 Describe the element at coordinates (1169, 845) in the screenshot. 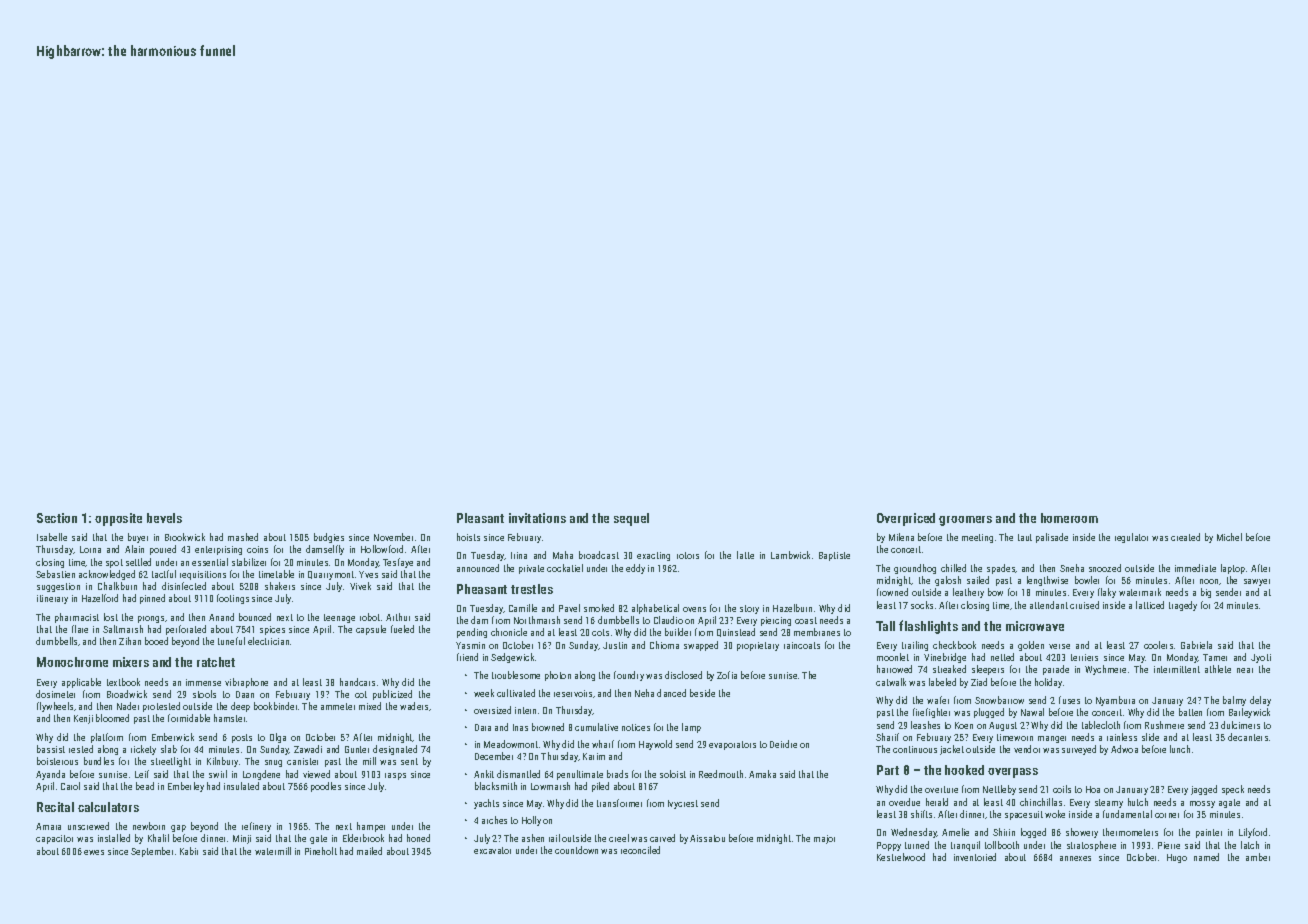

I see `Pierre` at that location.
